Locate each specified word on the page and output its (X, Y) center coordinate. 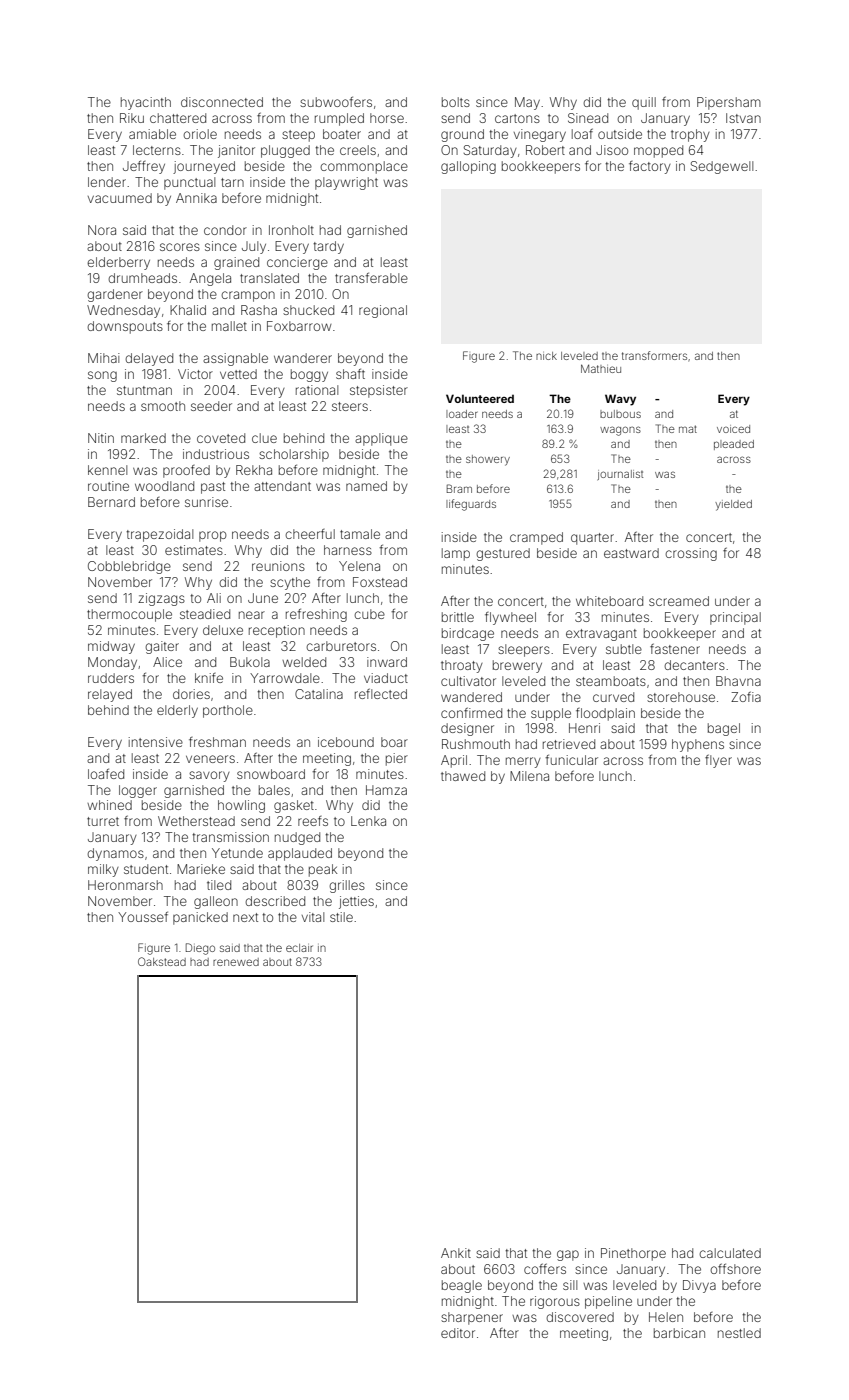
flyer (718, 761)
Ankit (456, 1253)
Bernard (111, 502)
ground (462, 135)
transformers (654, 355)
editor (458, 1333)
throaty (462, 666)
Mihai (104, 358)
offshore (735, 1268)
